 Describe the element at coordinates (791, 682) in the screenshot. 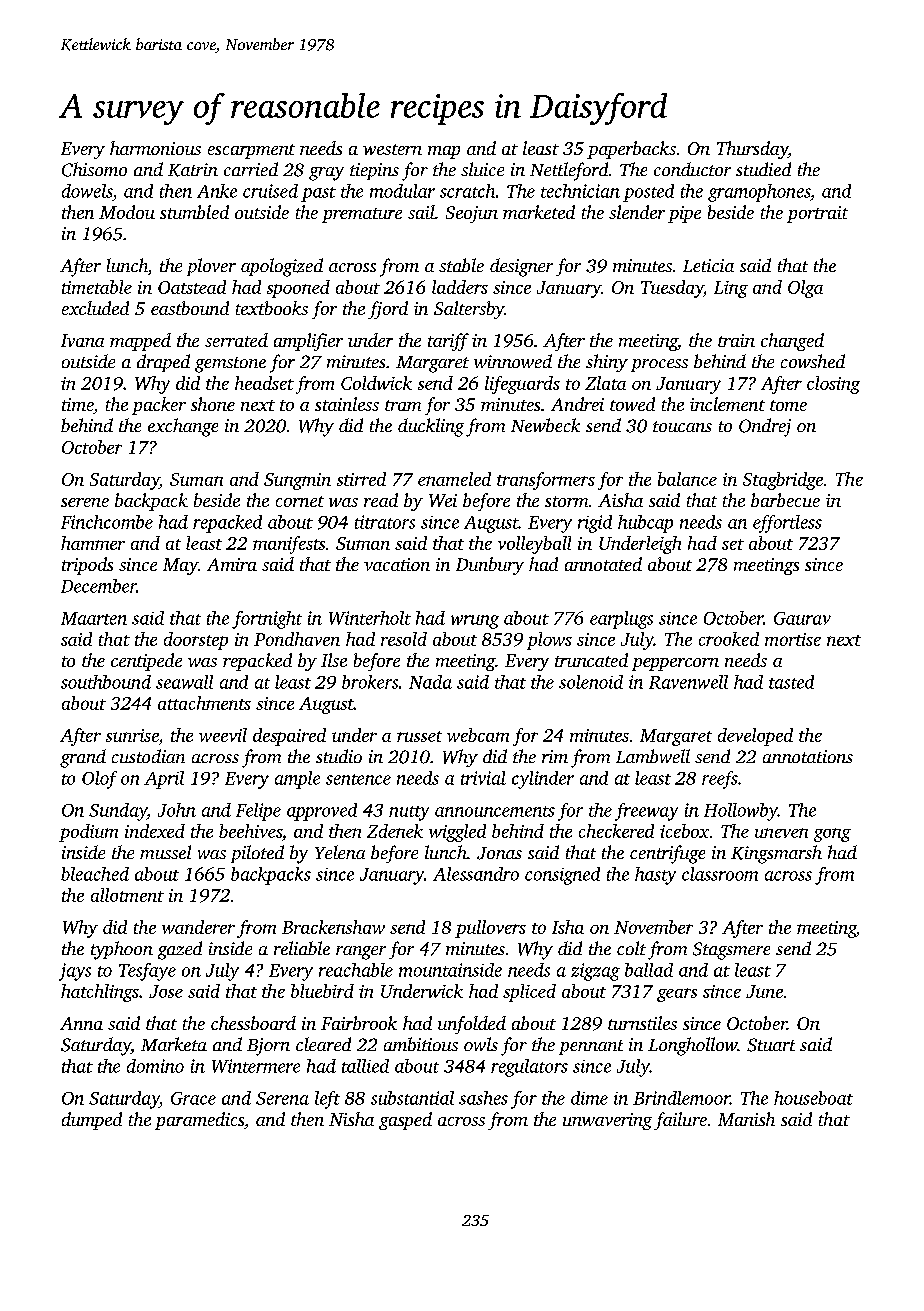

I see `tasted` at that location.
